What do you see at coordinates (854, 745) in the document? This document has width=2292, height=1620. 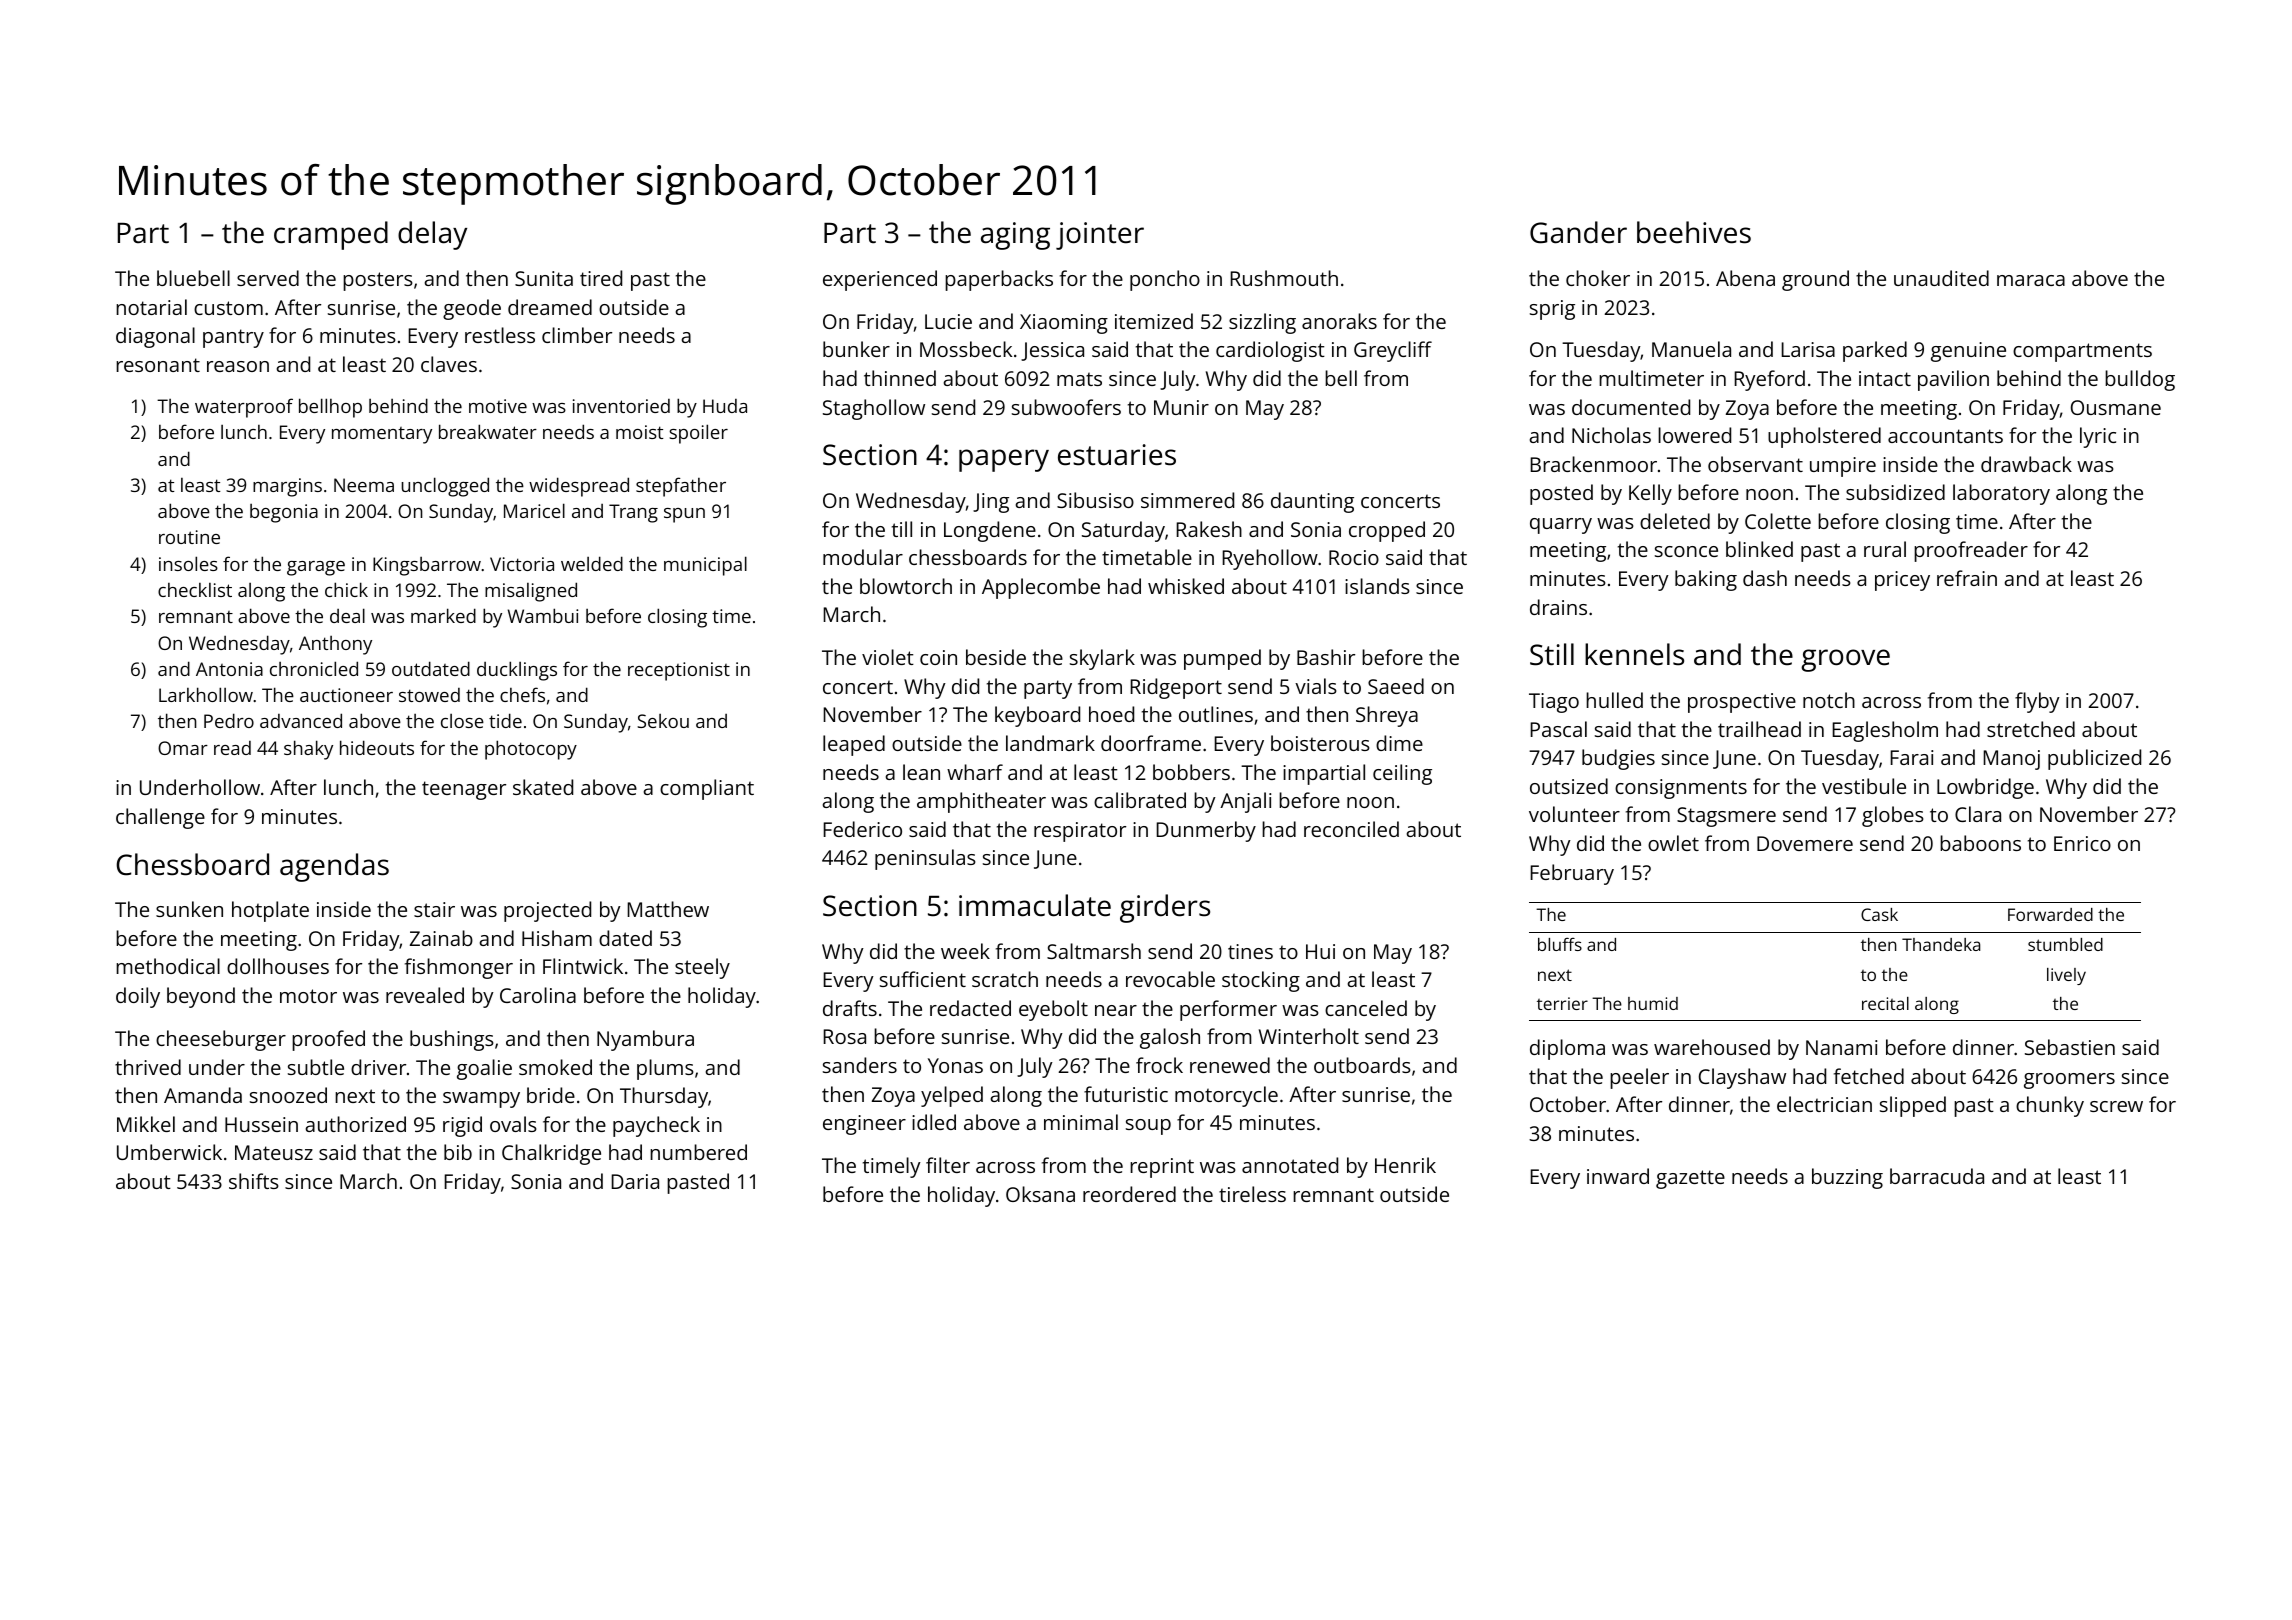 I see `leaped` at bounding box center [854, 745].
